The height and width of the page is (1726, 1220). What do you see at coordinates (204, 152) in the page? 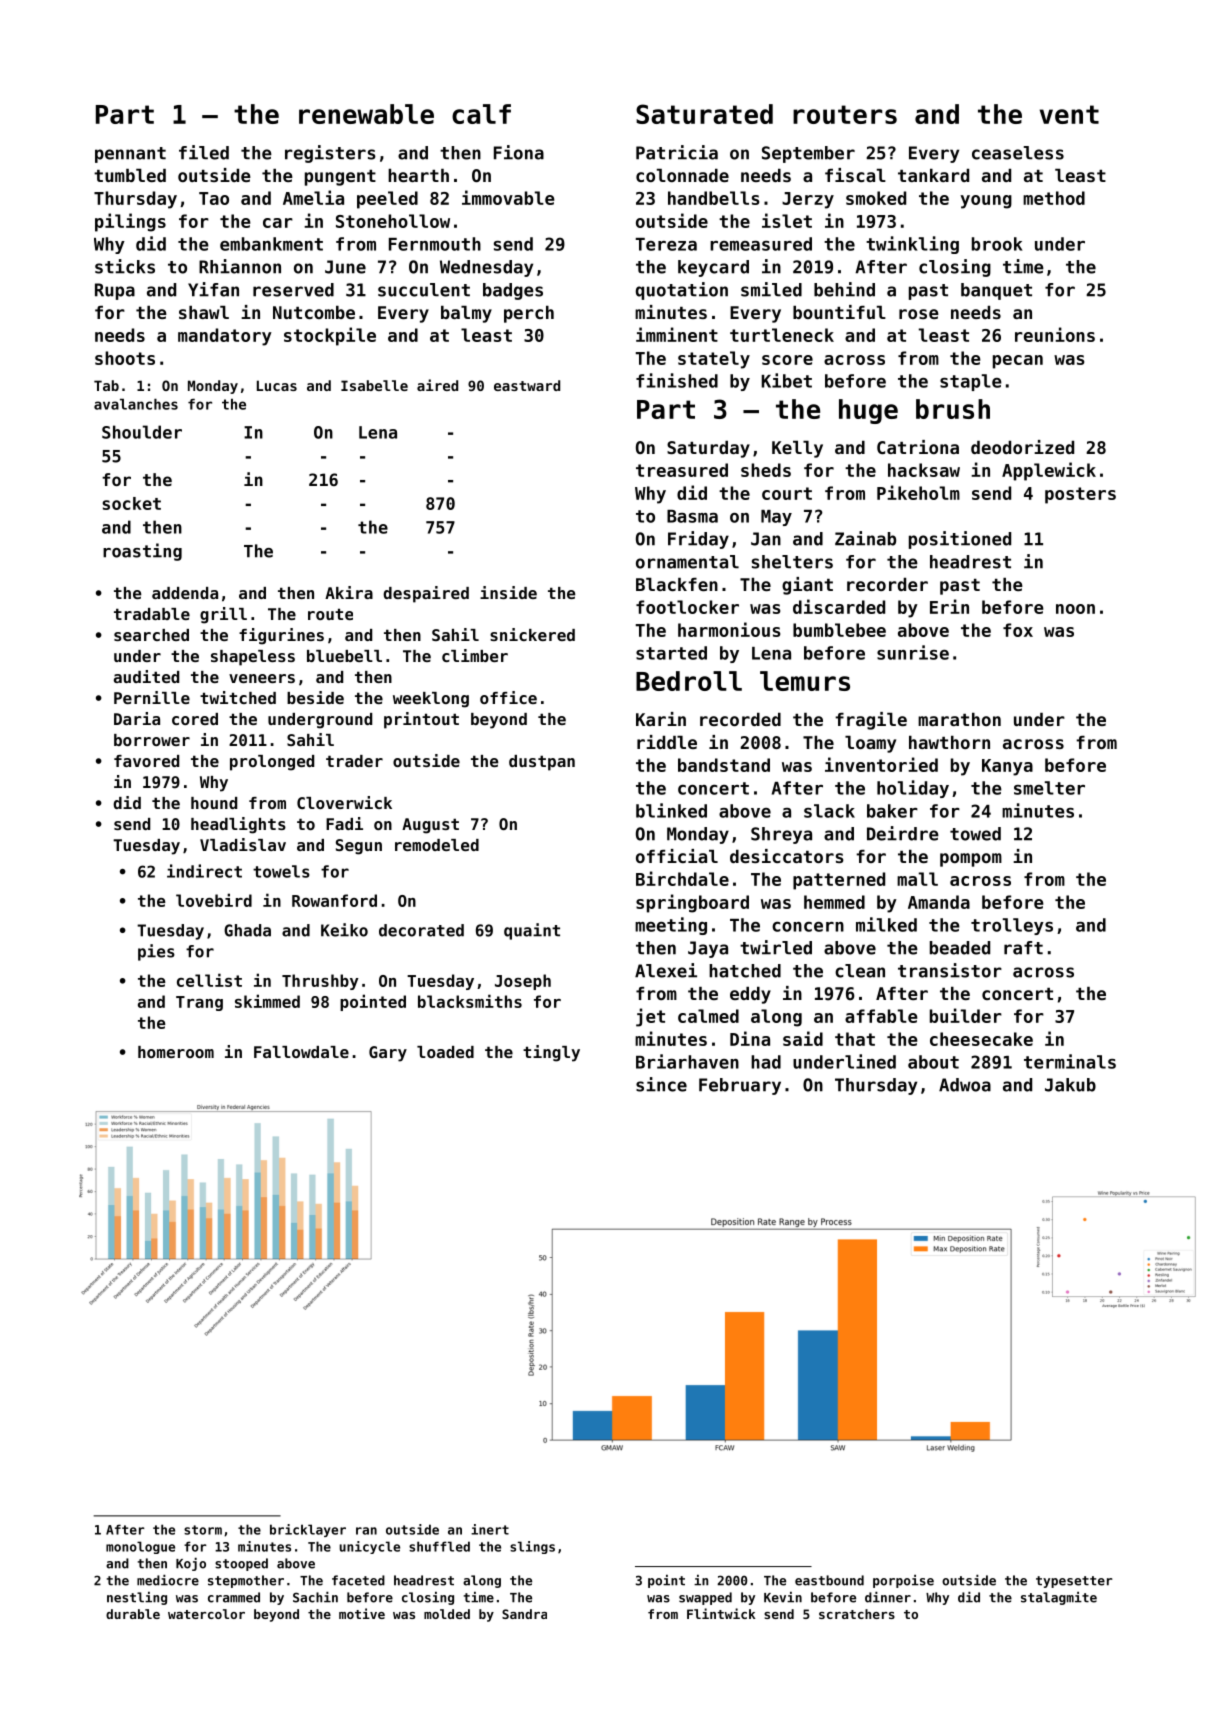
I see `filed` at bounding box center [204, 152].
